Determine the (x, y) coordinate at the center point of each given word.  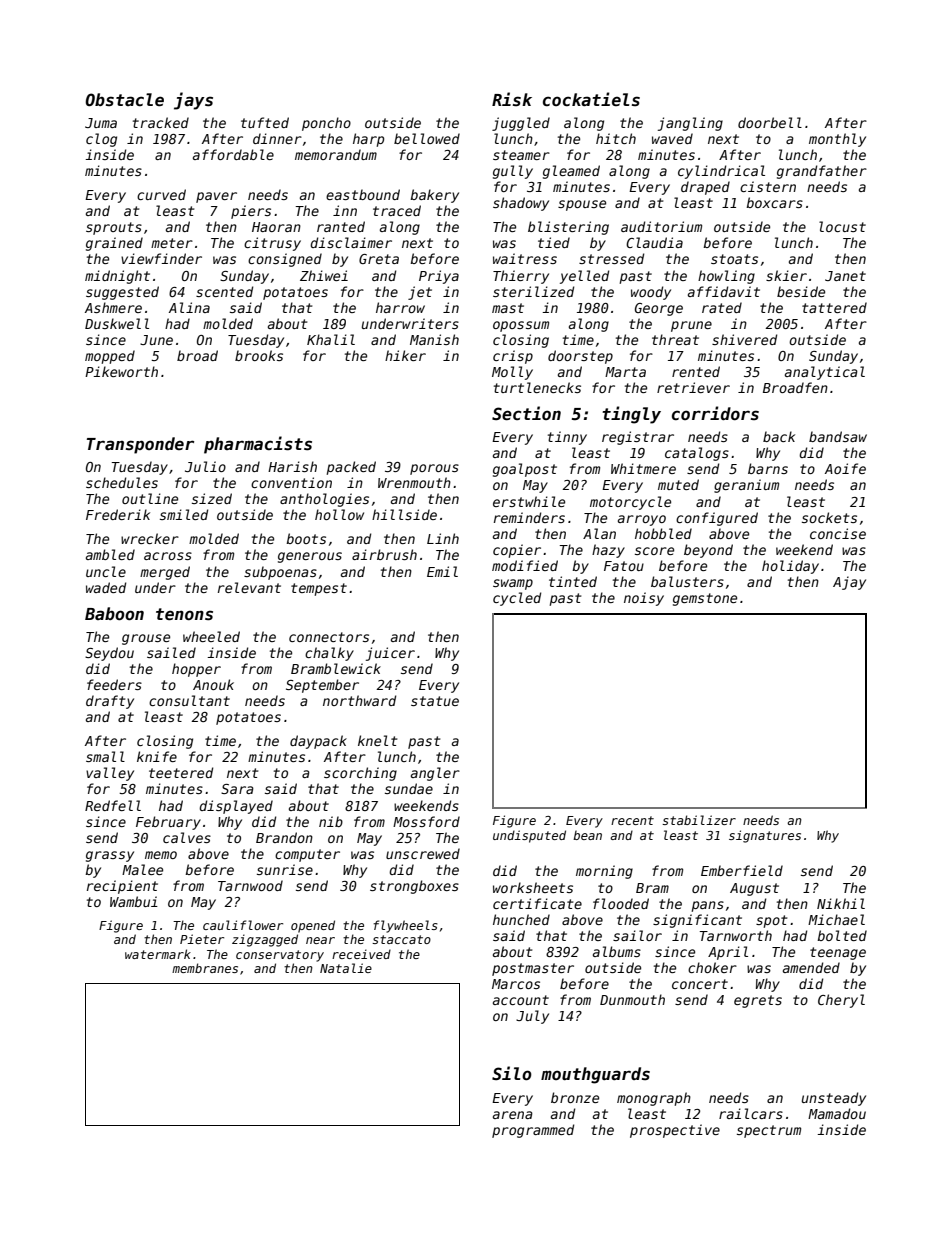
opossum (521, 326)
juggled (521, 124)
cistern (768, 186)
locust (842, 226)
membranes (205, 968)
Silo (512, 1073)
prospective (675, 1131)
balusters (687, 581)
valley (110, 774)
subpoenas (280, 573)
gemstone (705, 599)
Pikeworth (121, 371)
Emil (442, 571)
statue (435, 701)
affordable (233, 154)
